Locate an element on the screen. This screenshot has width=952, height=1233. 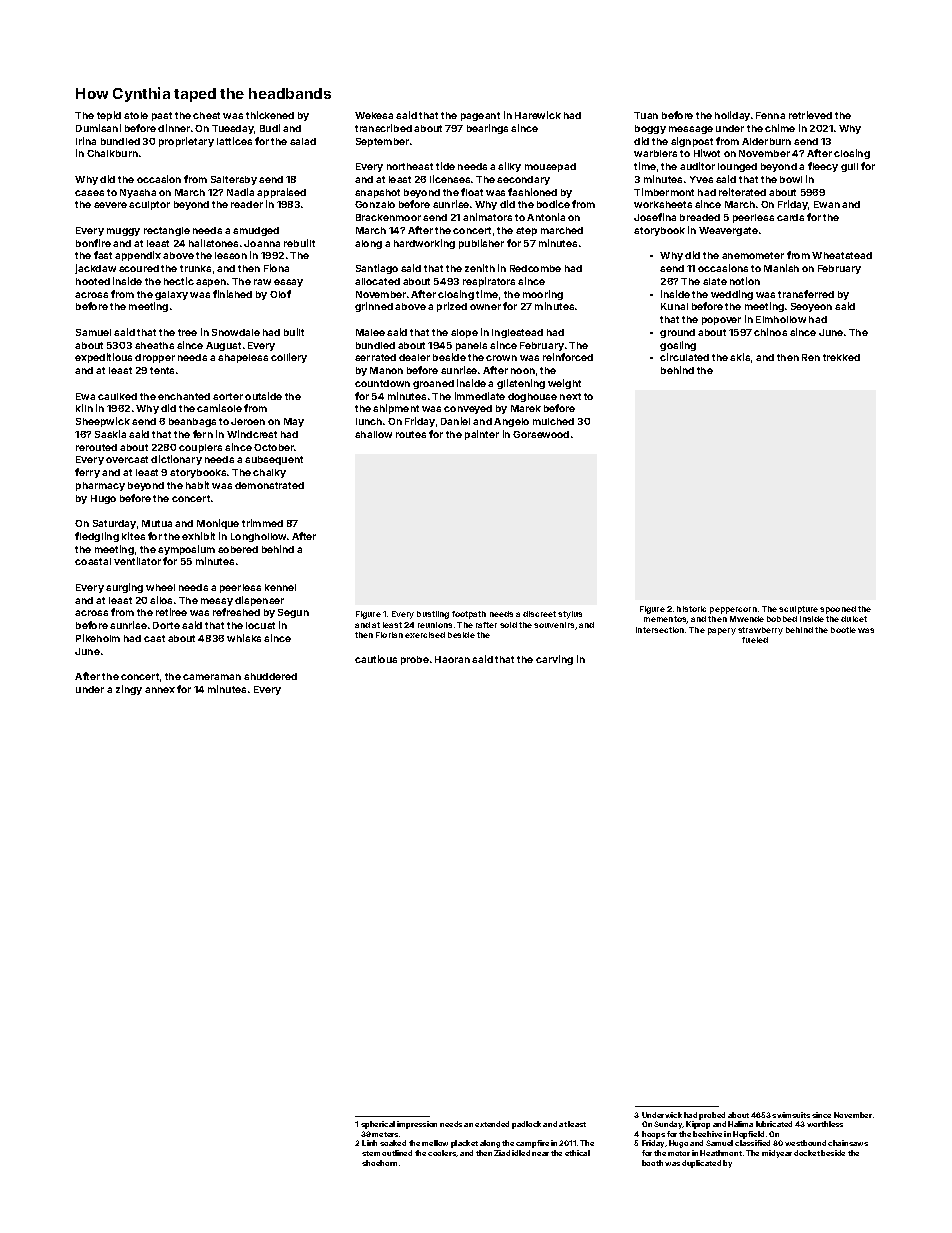
kiln is located at coordinates (84, 408).
